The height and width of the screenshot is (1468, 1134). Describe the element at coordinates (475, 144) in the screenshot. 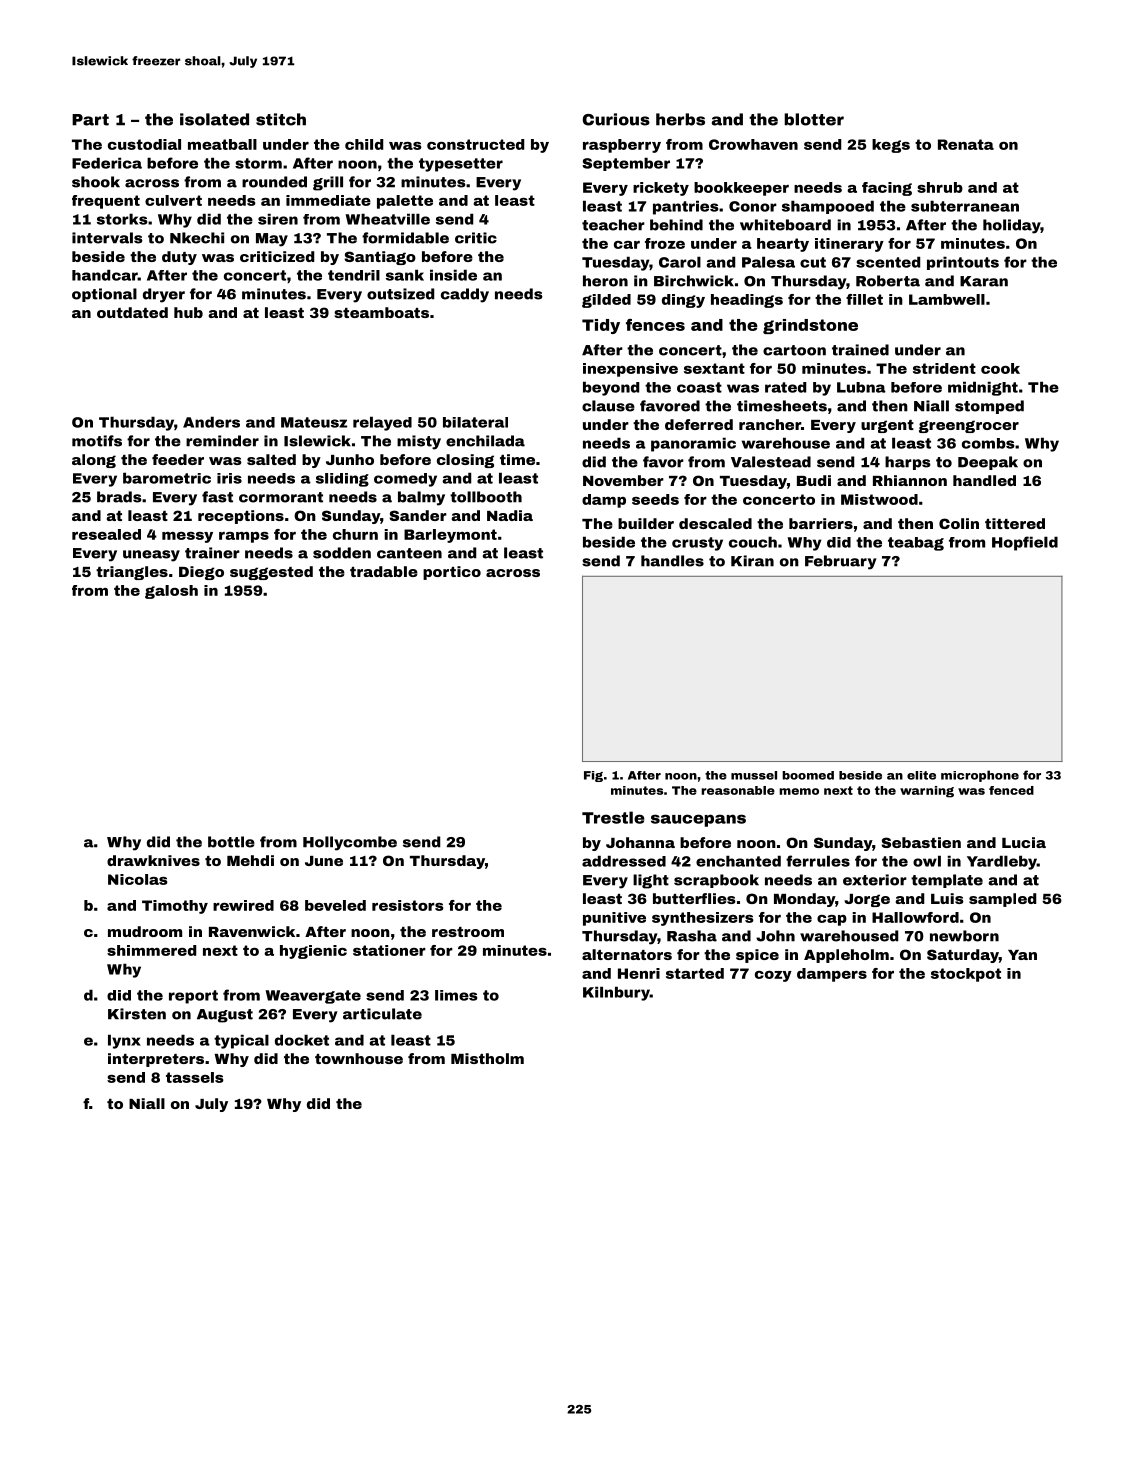

I see `constructed` at that location.
